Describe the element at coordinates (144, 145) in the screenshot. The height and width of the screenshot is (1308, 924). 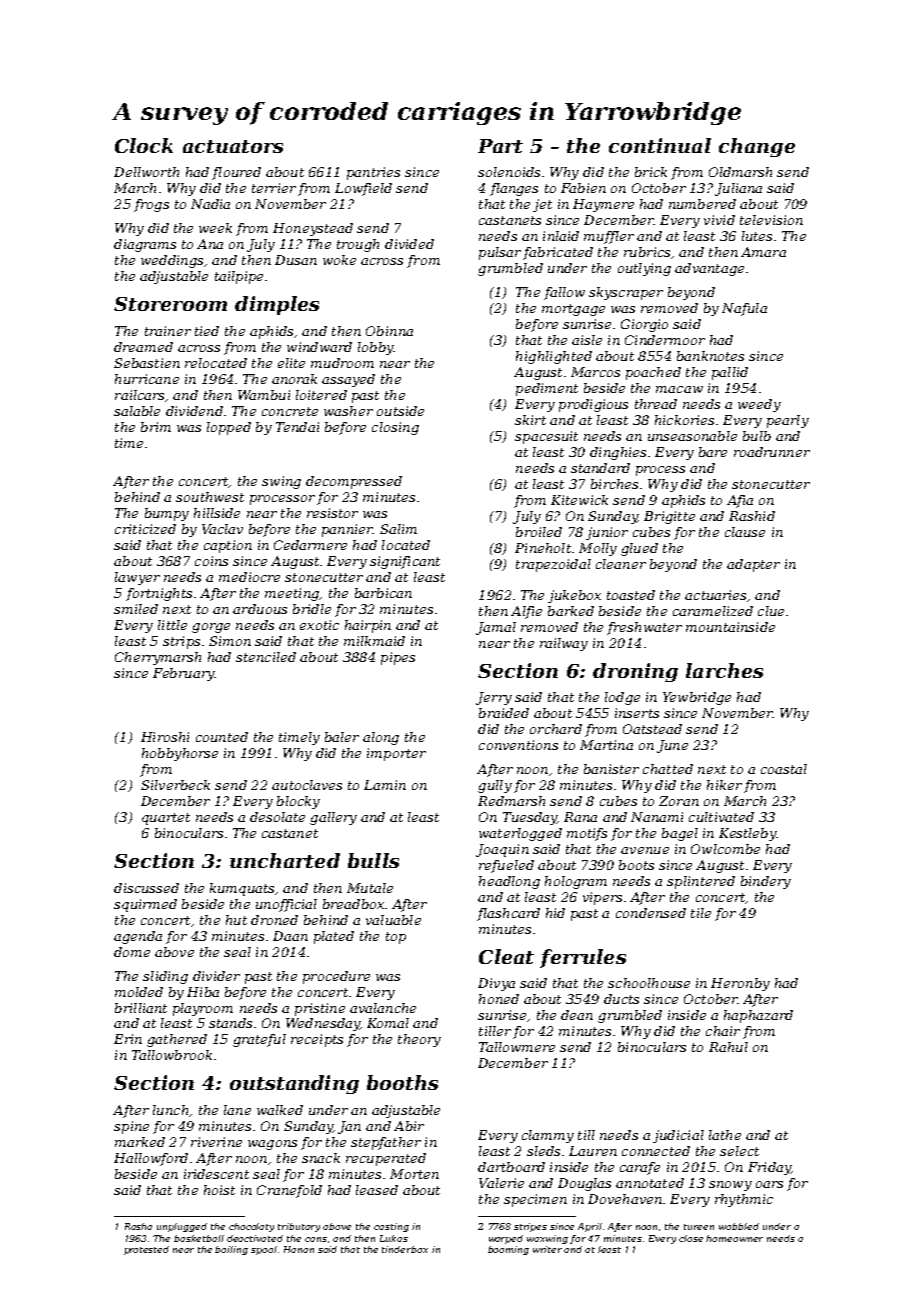
I see `Clock` at that location.
